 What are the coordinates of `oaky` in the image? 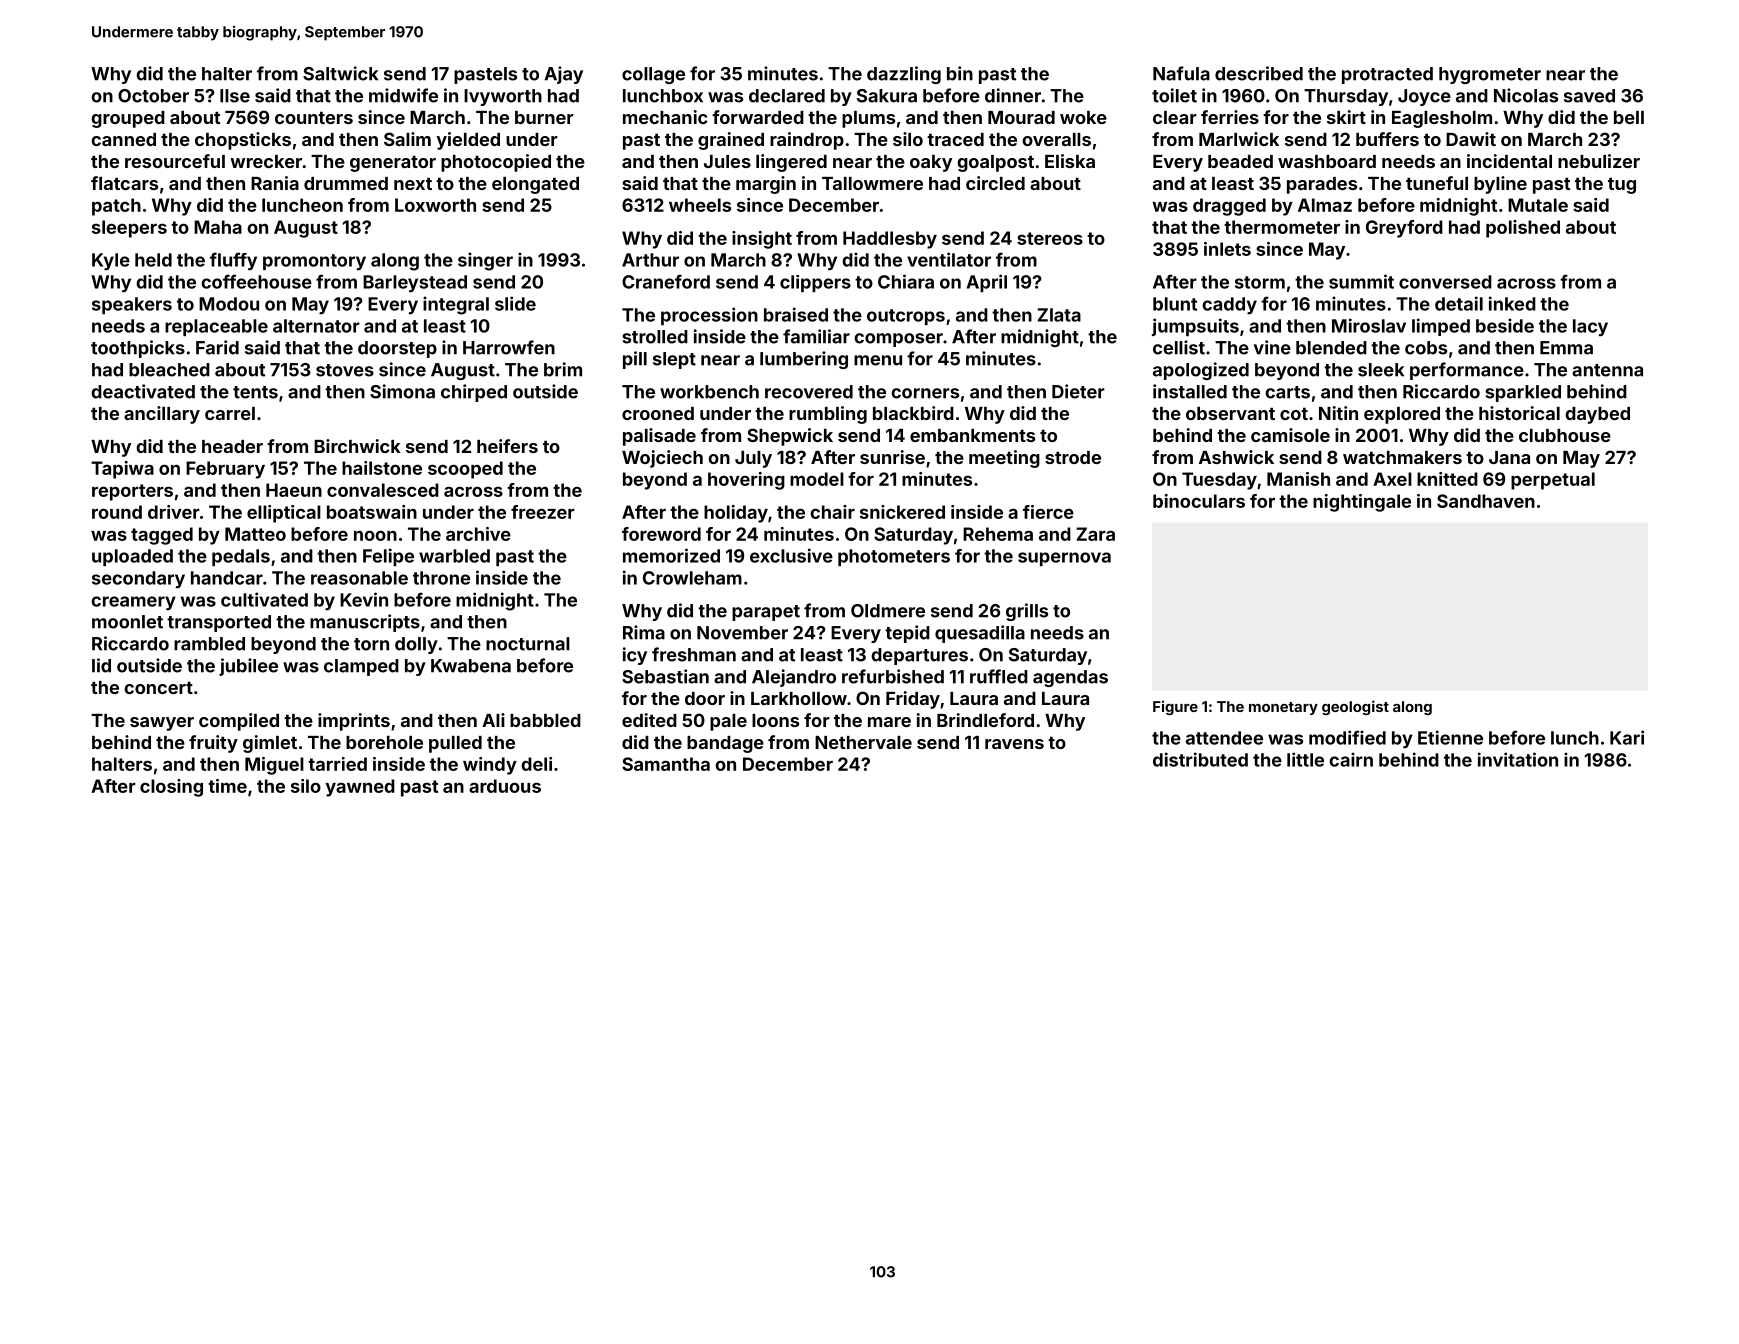 It's located at (931, 163).
